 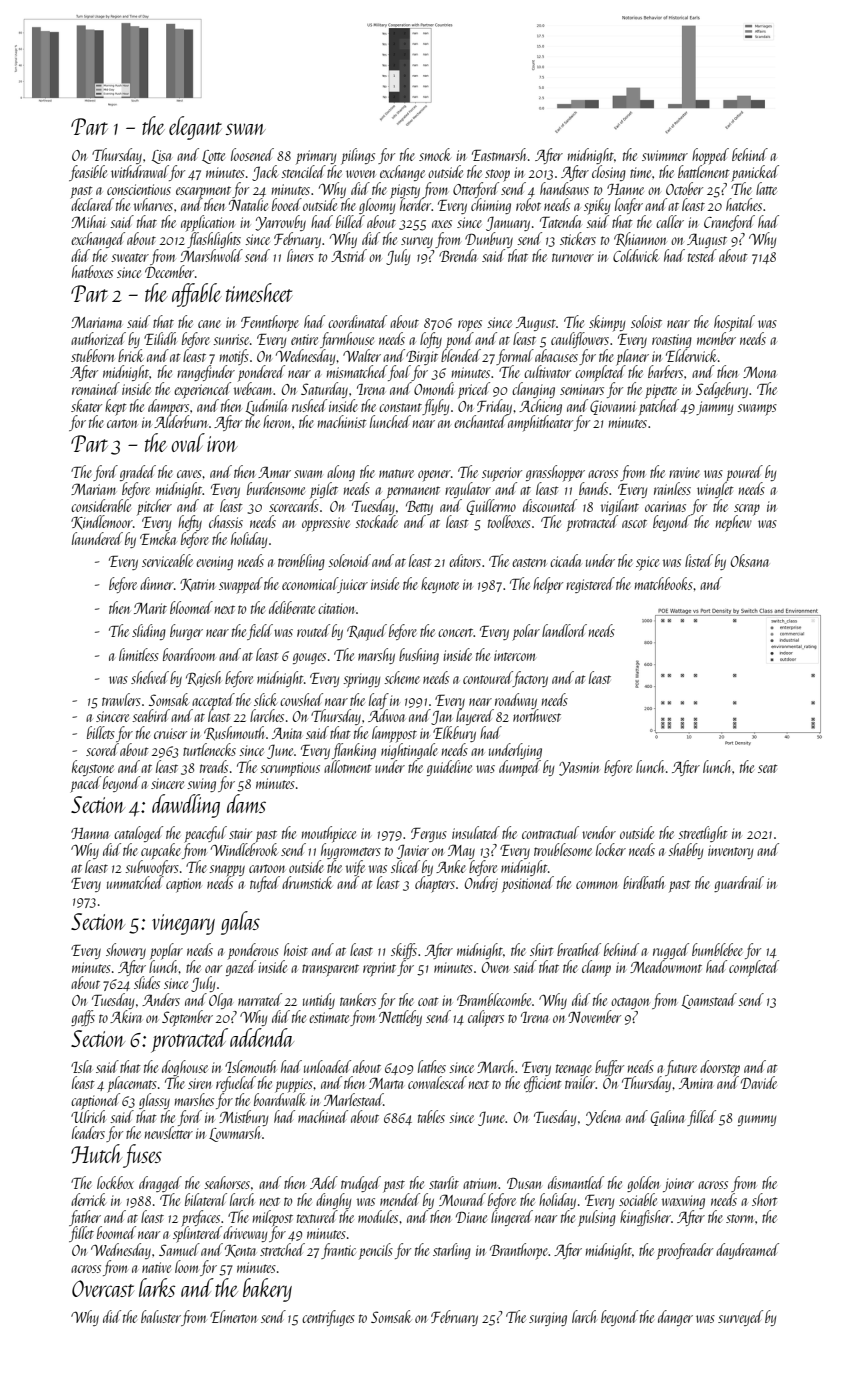 I want to click on baluster, so click(x=161, y=1316).
